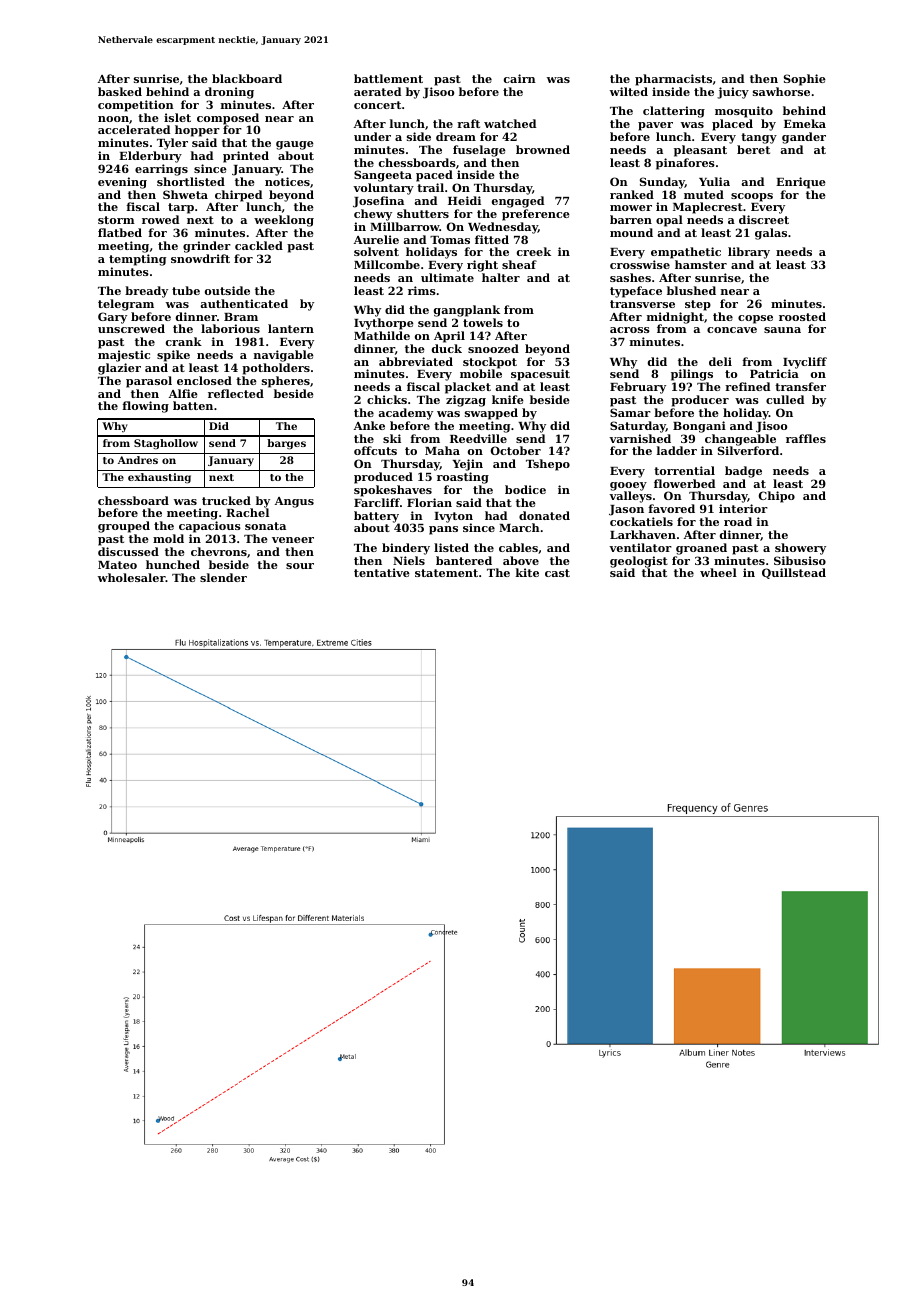 The width and height of the document is (924, 1308). I want to click on clattering, so click(674, 112).
